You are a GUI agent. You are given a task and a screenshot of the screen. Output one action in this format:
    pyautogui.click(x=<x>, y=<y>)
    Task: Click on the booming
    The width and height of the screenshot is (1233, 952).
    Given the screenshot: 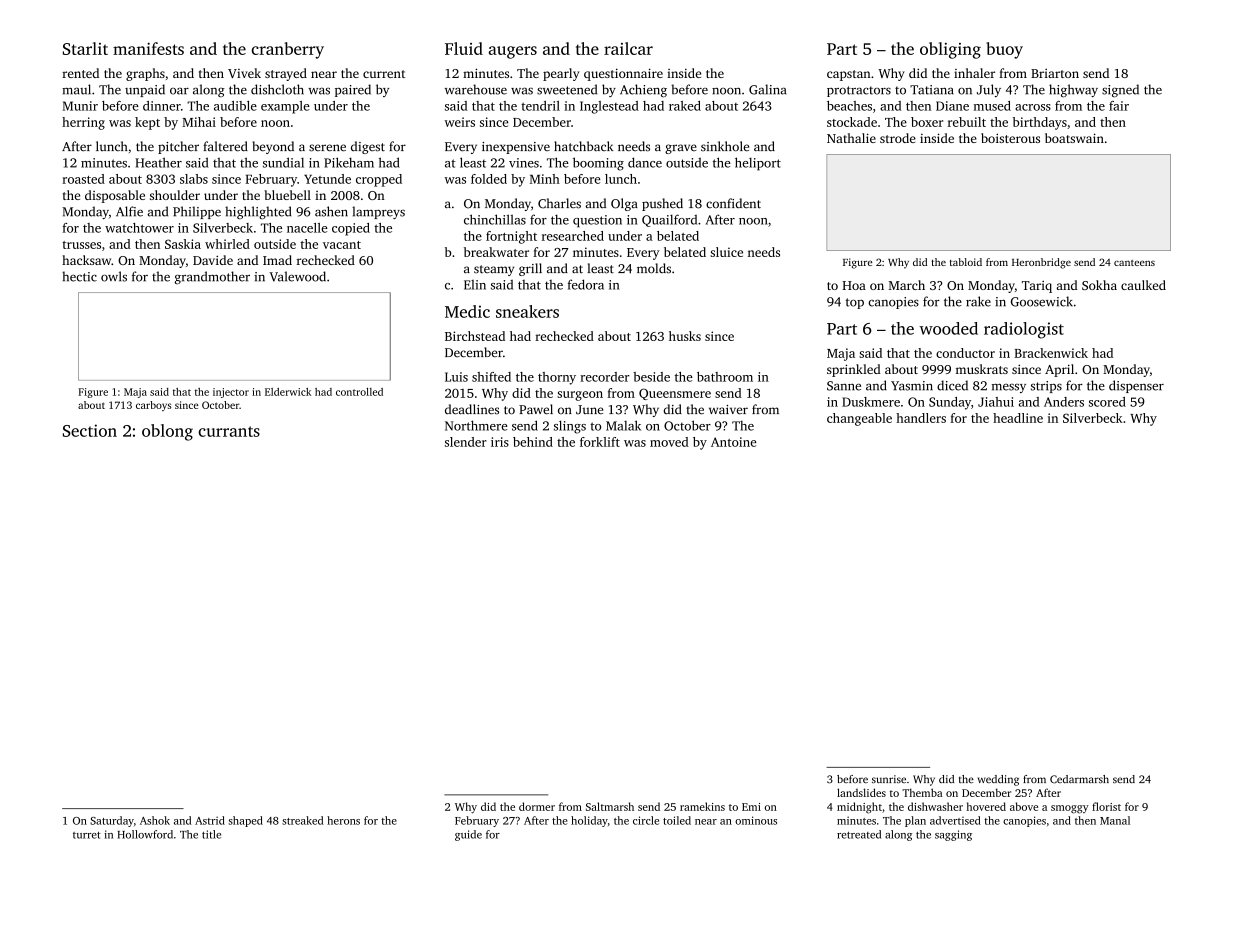 What is the action you would take?
    pyautogui.click(x=598, y=164)
